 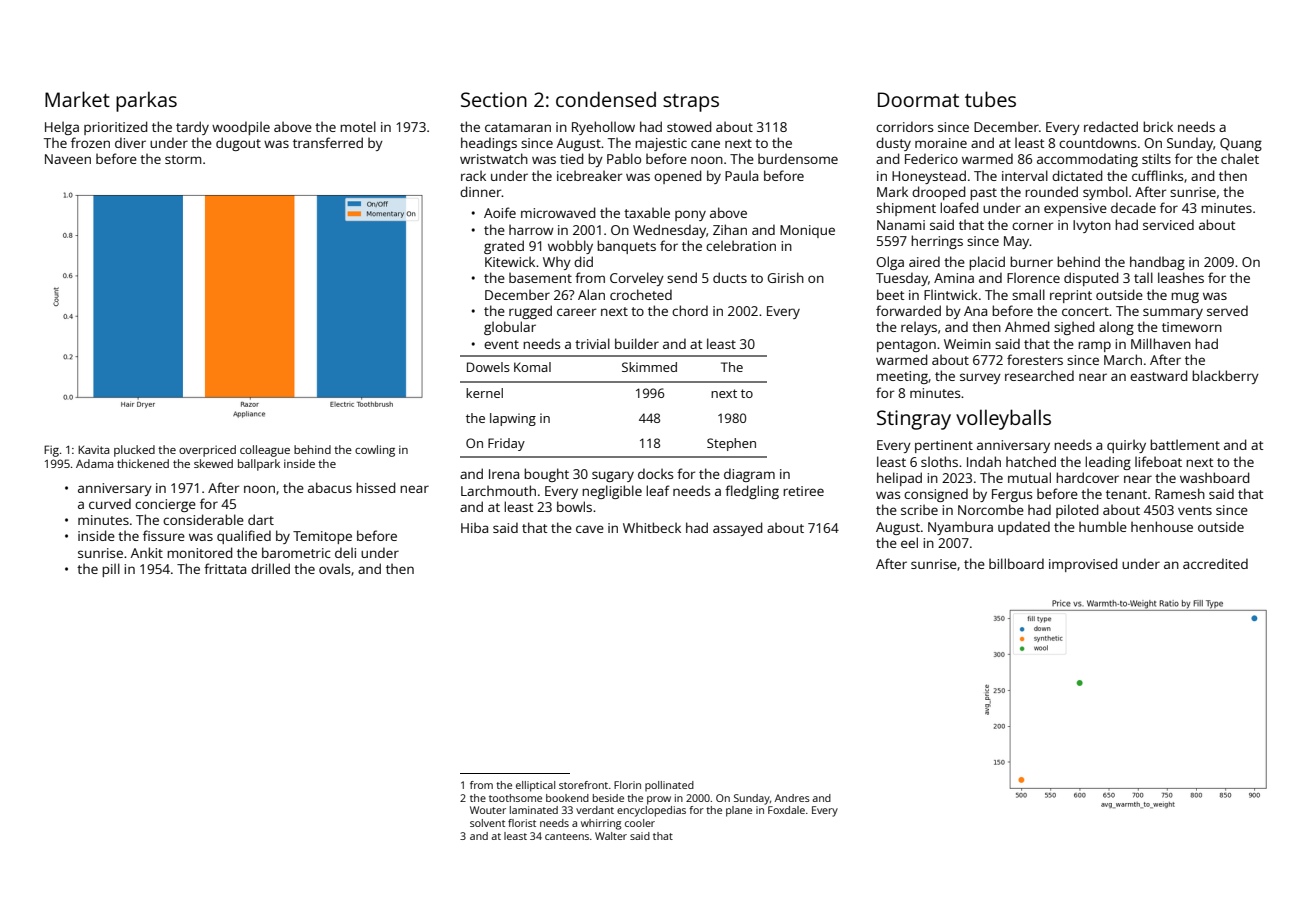 What do you see at coordinates (94, 449) in the image?
I see `Kavita` at bounding box center [94, 449].
